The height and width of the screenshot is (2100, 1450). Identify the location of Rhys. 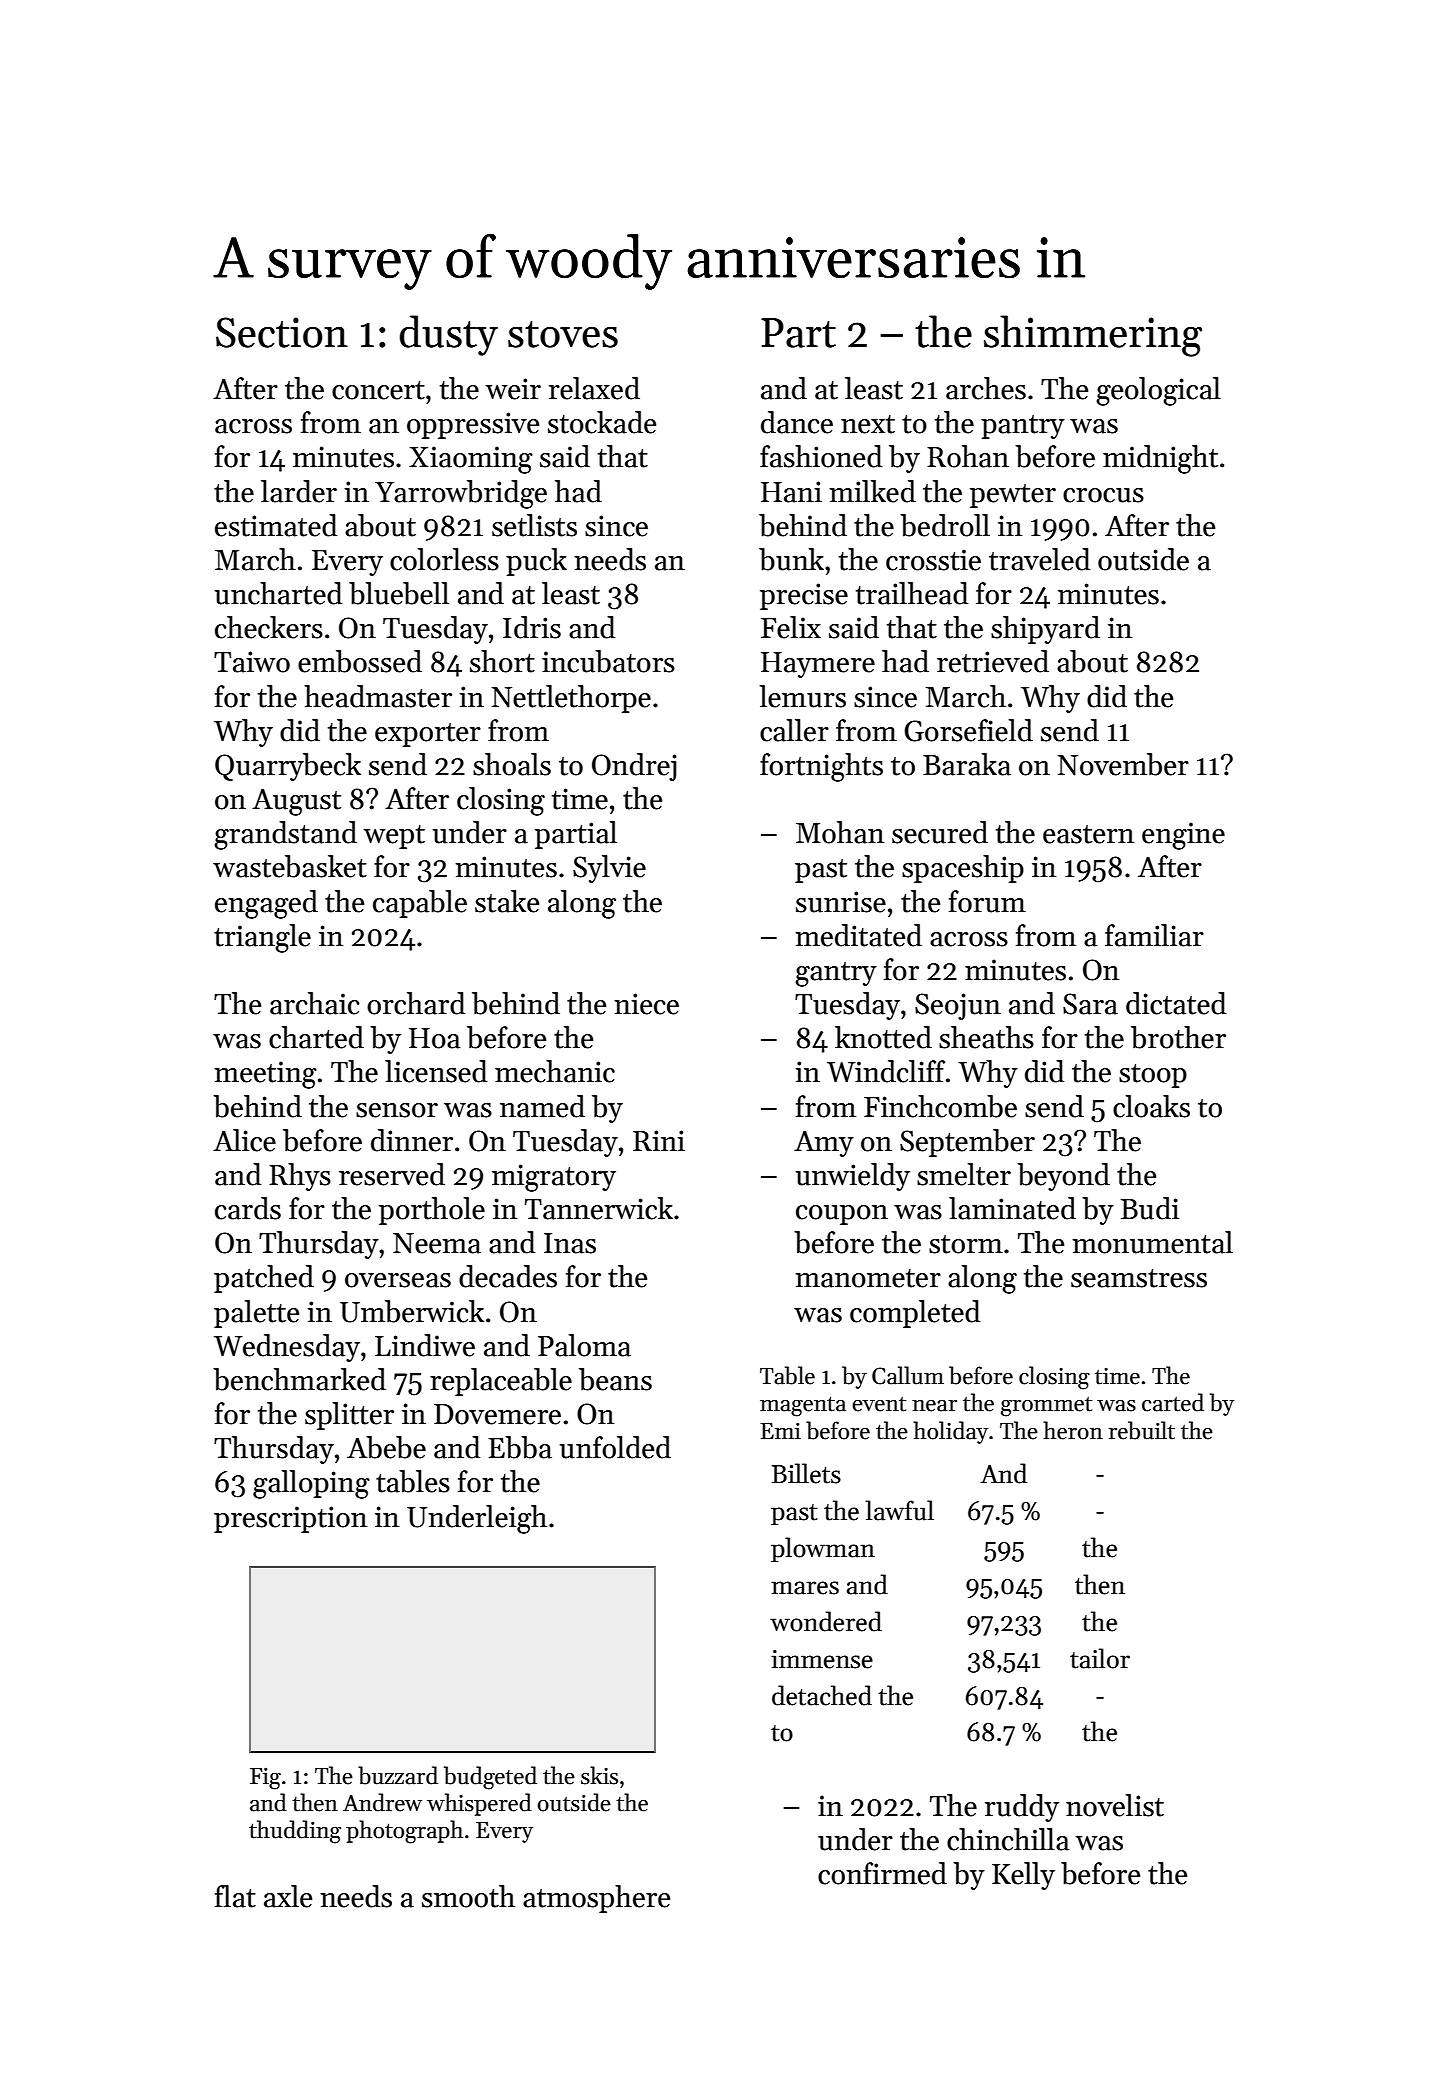
(300, 1177).
